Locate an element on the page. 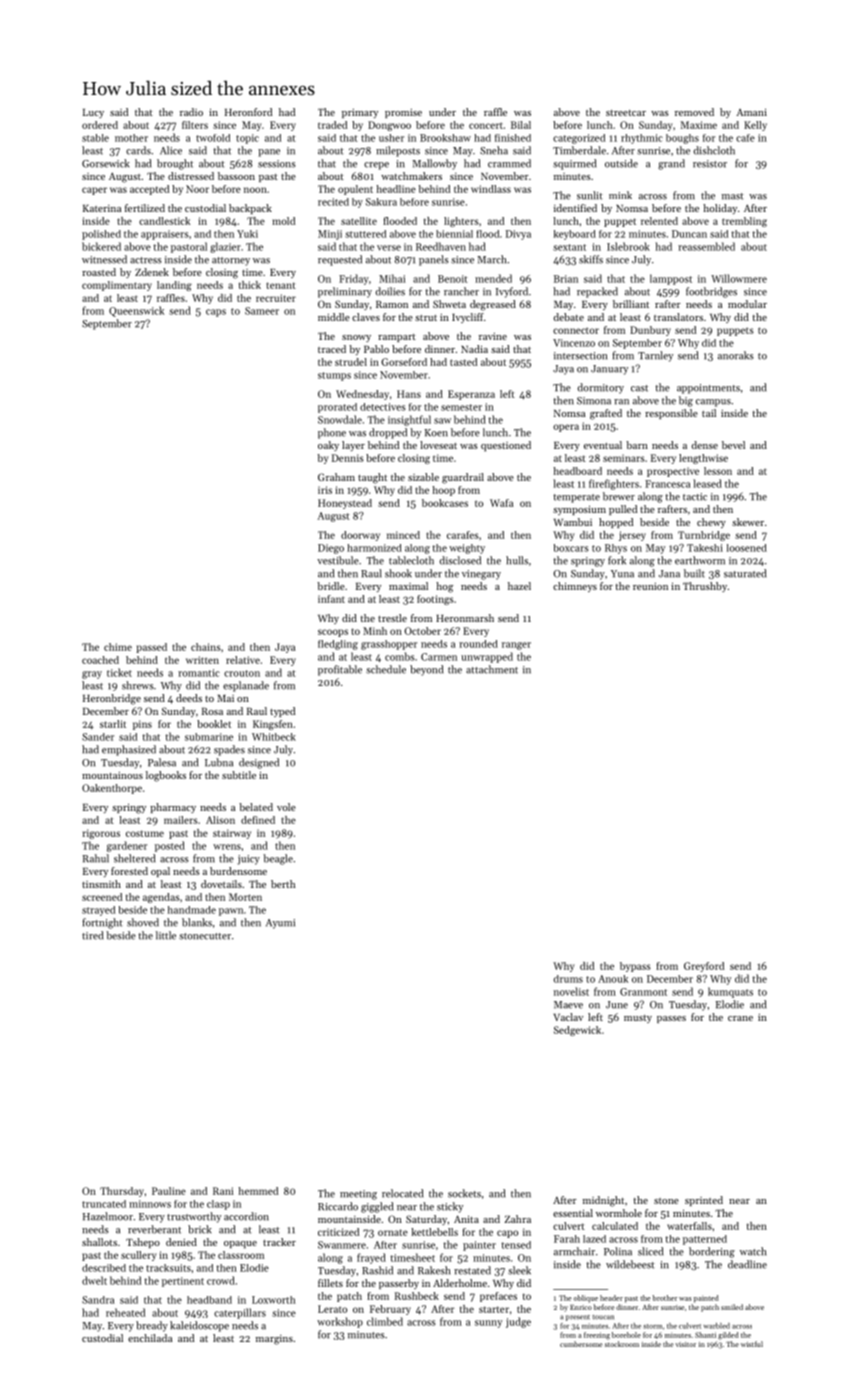 The height and width of the page is (1400, 849). Sedgewick is located at coordinates (577, 1031).
